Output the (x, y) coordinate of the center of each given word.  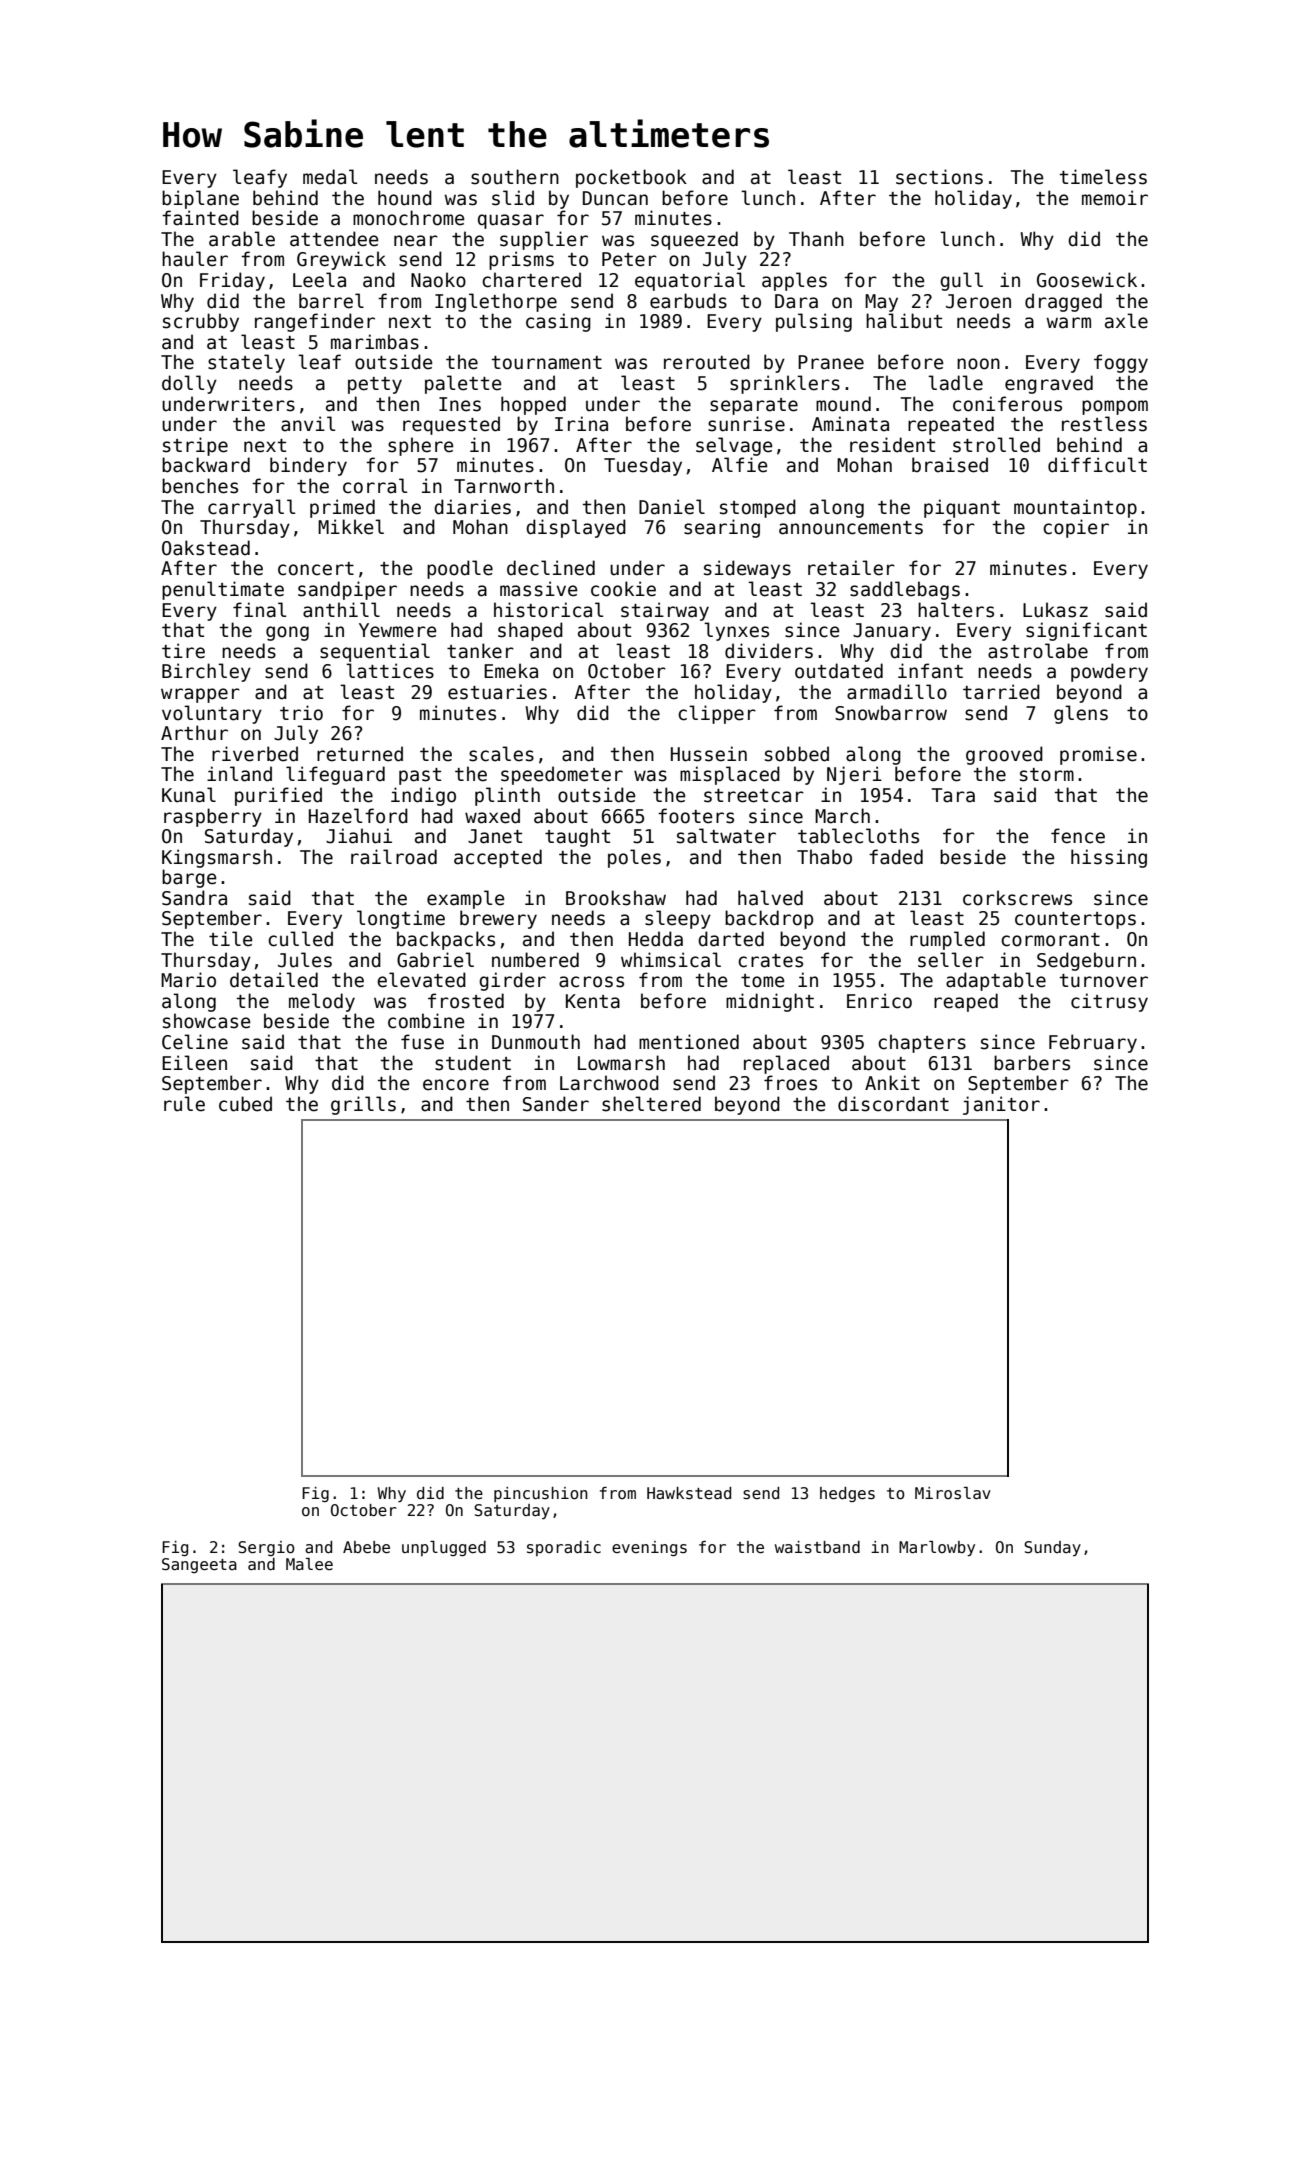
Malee (309, 1564)
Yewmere (398, 630)
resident (892, 445)
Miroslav (953, 1493)
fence (1078, 836)
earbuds (688, 301)
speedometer (562, 775)
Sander (556, 1104)
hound (405, 198)
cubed (245, 1104)
